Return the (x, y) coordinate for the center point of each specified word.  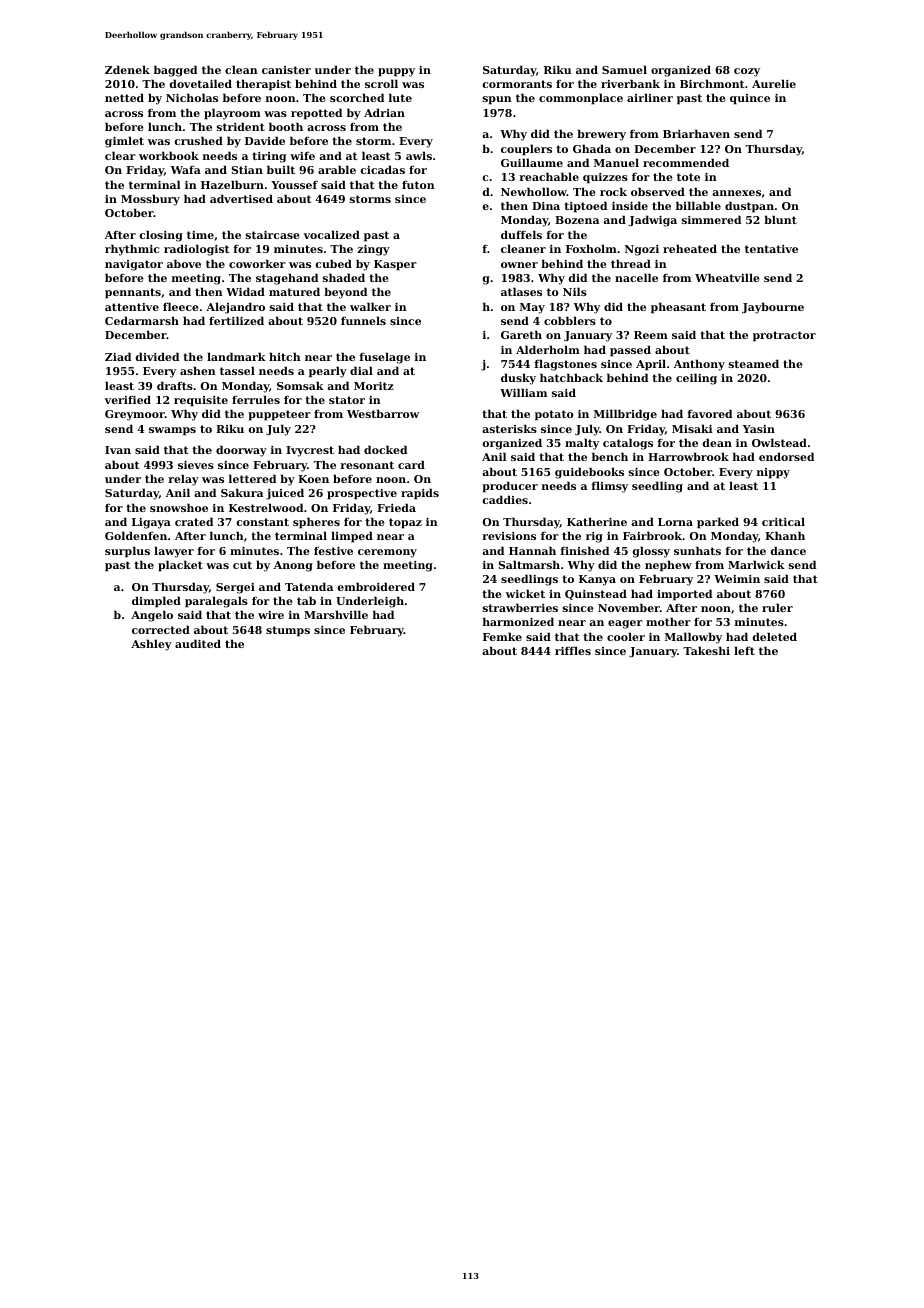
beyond (345, 293)
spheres (316, 523)
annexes (736, 193)
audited (198, 643)
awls (419, 155)
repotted (316, 114)
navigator (134, 265)
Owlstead (779, 442)
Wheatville (727, 277)
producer (510, 487)
